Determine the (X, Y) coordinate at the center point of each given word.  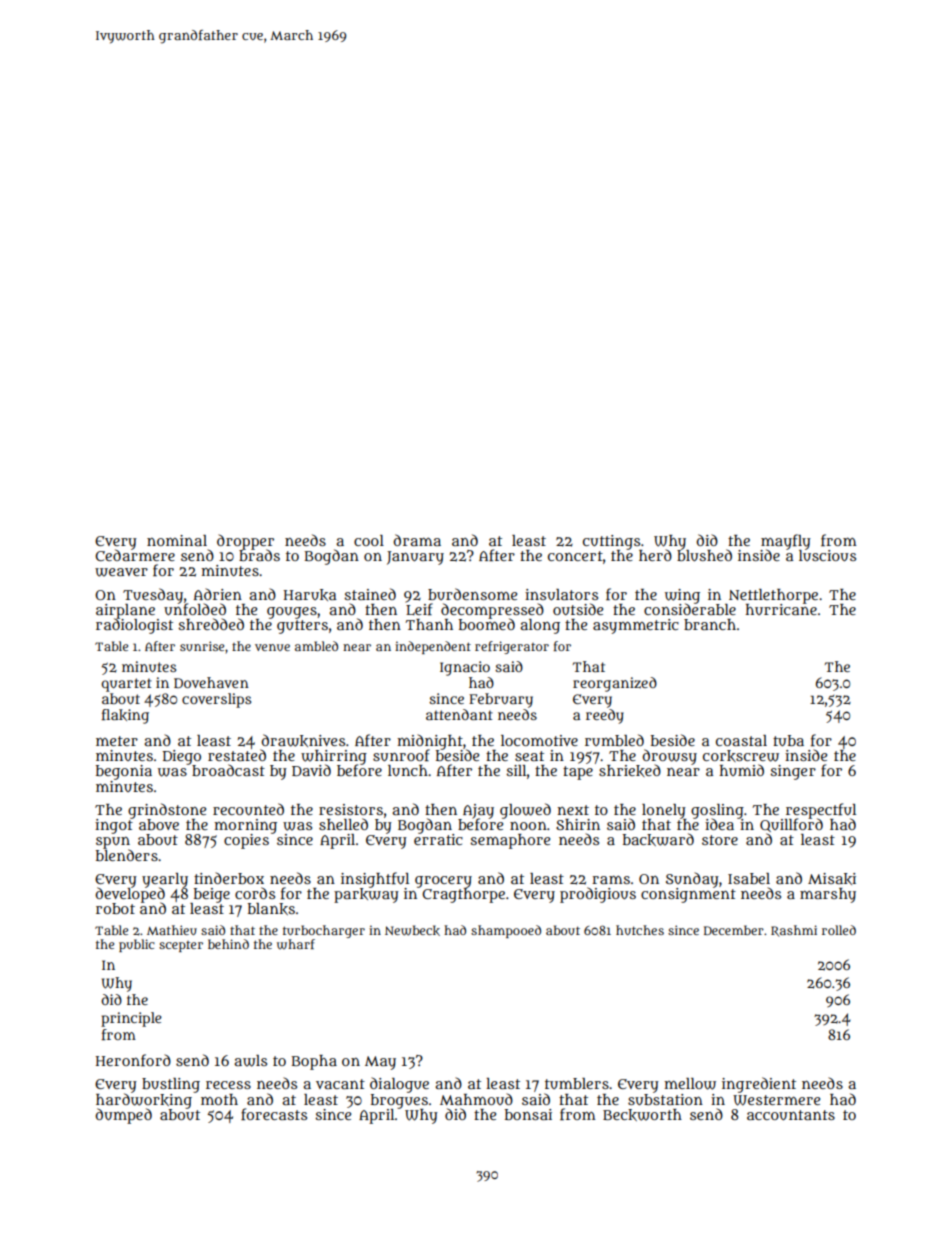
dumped (123, 1116)
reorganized (615, 684)
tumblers (577, 1083)
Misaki (832, 879)
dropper (245, 541)
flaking (125, 716)
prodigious (598, 895)
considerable (690, 609)
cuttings (611, 542)
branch (710, 624)
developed (130, 895)
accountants (791, 1115)
